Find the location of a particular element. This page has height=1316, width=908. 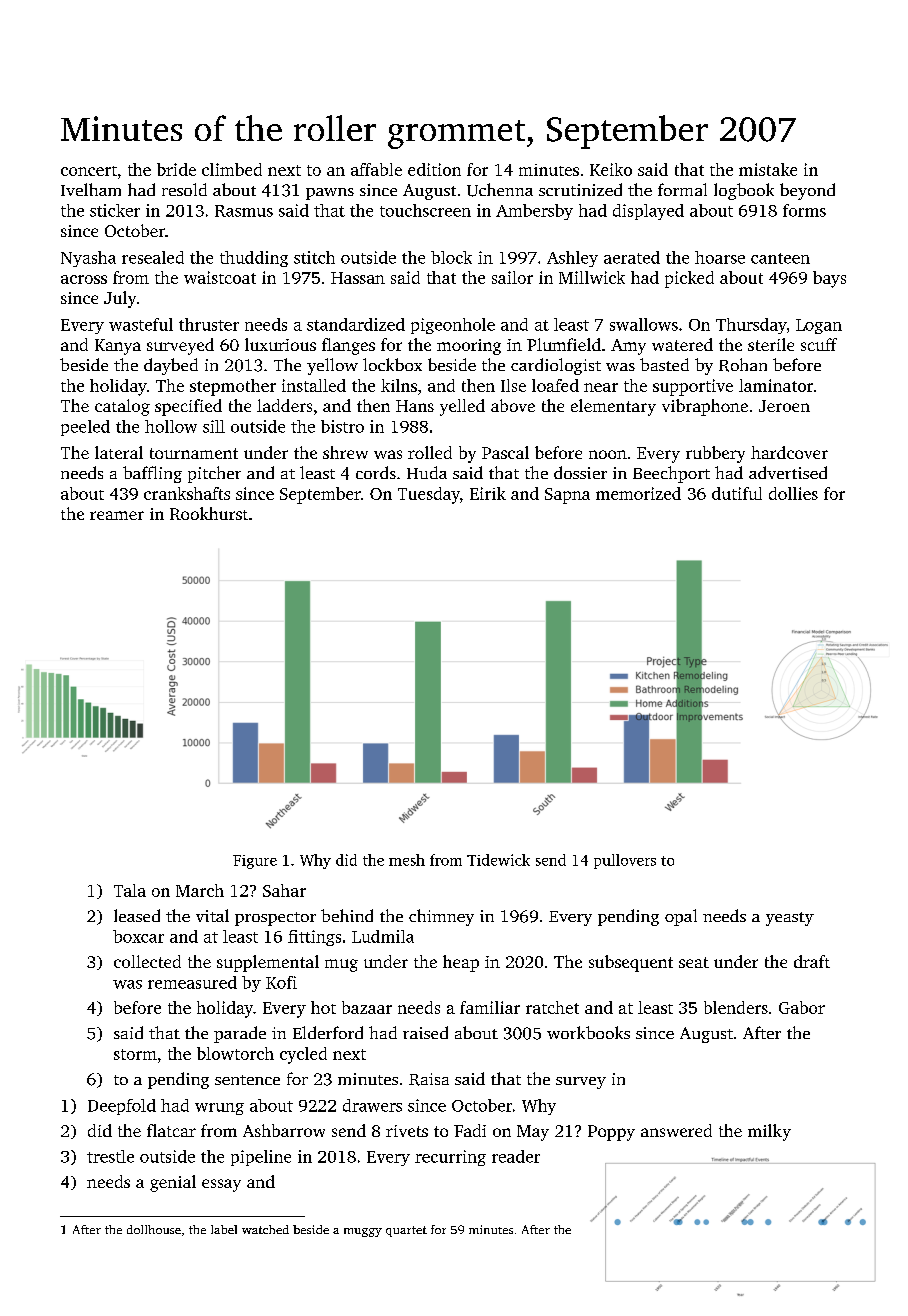

beyond is located at coordinates (807, 191).
